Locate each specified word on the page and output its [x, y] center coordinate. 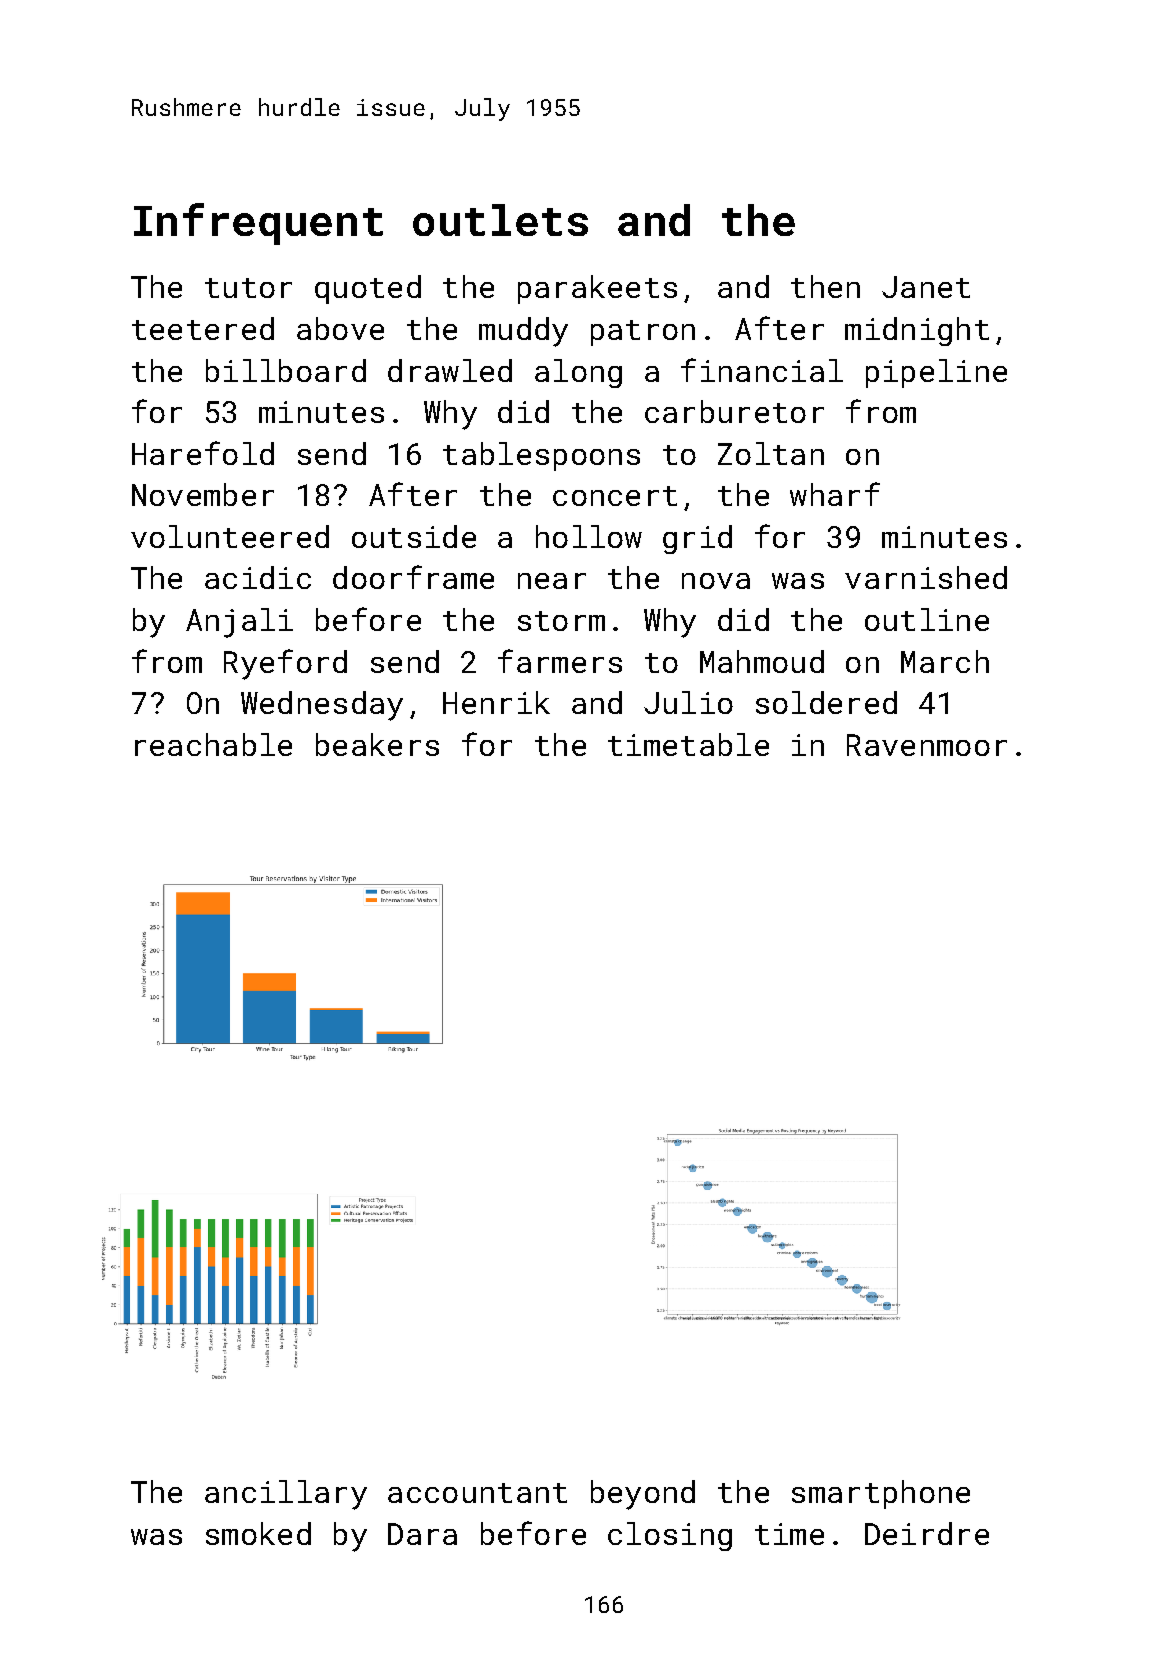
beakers [377, 744]
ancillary [286, 1495]
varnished [926, 577]
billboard [286, 370]
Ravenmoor [927, 745]
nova [716, 581]
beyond [643, 1495]
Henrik [496, 702]
